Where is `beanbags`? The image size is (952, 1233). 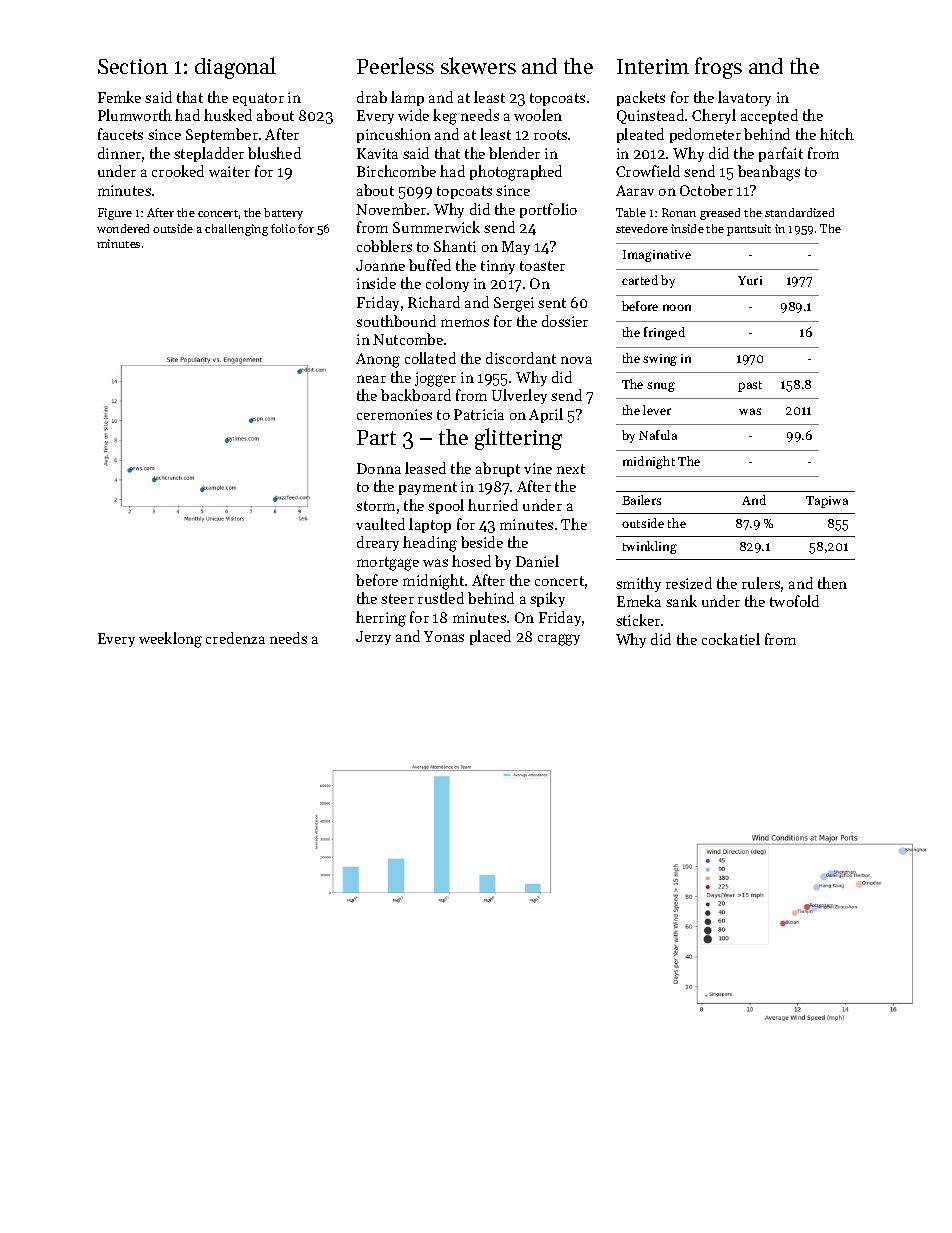 beanbags is located at coordinates (769, 173).
